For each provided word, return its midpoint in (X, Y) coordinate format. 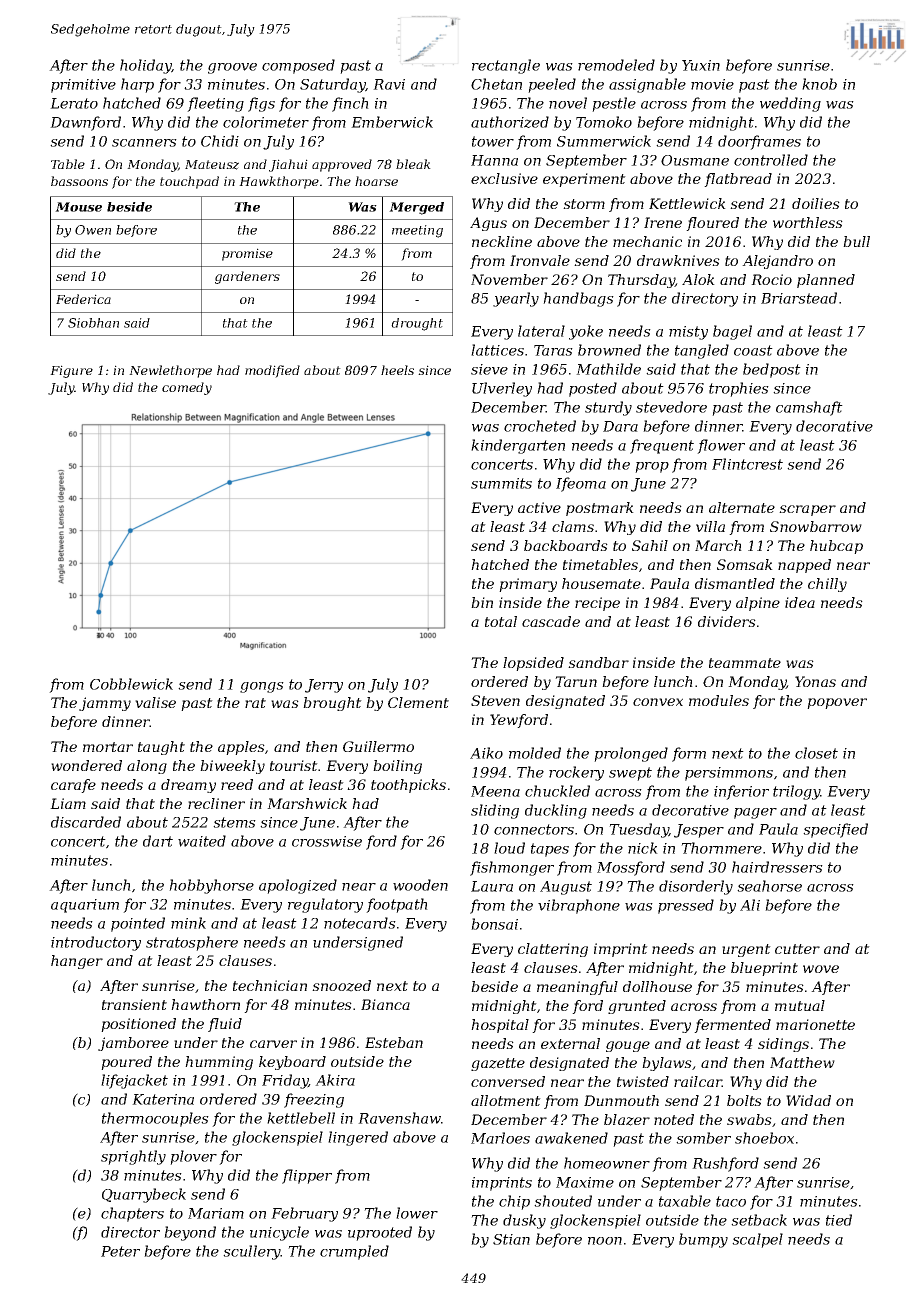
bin (482, 602)
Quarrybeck (144, 1195)
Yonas (815, 681)
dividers (727, 621)
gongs (262, 687)
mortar (108, 747)
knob (819, 84)
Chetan (496, 84)
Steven (495, 700)
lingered (358, 1138)
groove (232, 68)
